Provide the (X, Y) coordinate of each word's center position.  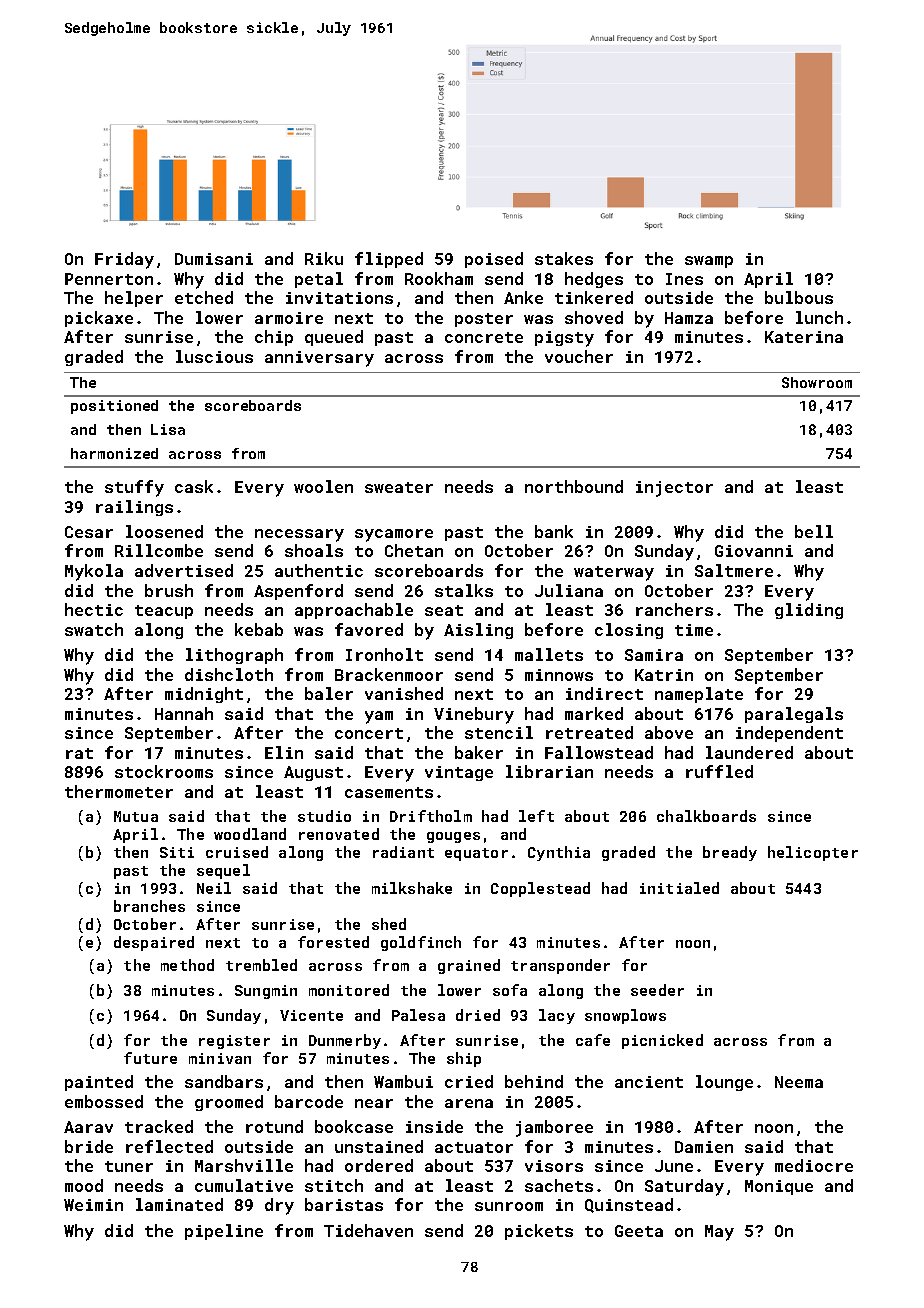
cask (194, 486)
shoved (594, 317)
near (374, 1103)
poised (494, 260)
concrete (484, 337)
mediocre (814, 1165)
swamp (709, 262)
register (234, 1042)
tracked (159, 1126)
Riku (324, 258)
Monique (779, 1187)
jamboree (554, 1128)
